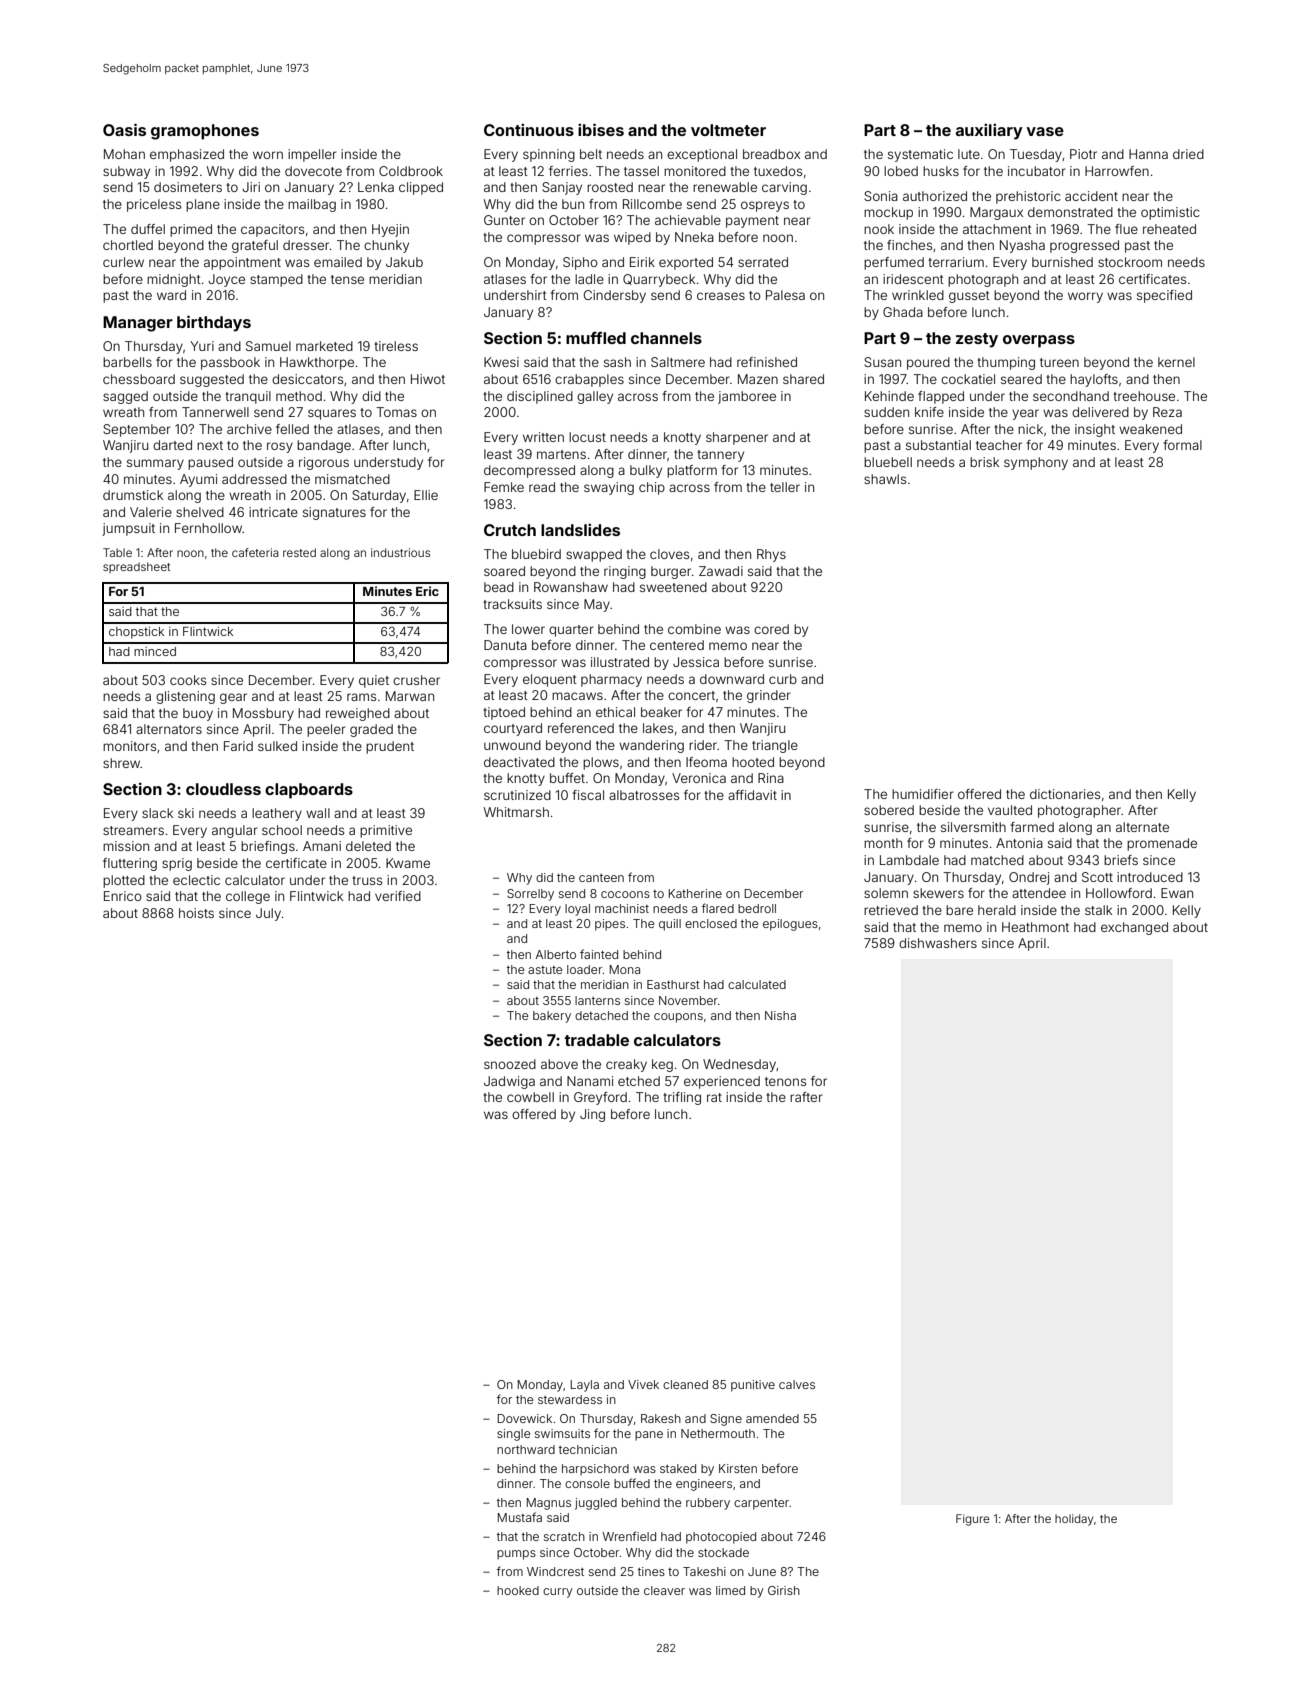  I want to click on cowbell, so click(530, 1097).
